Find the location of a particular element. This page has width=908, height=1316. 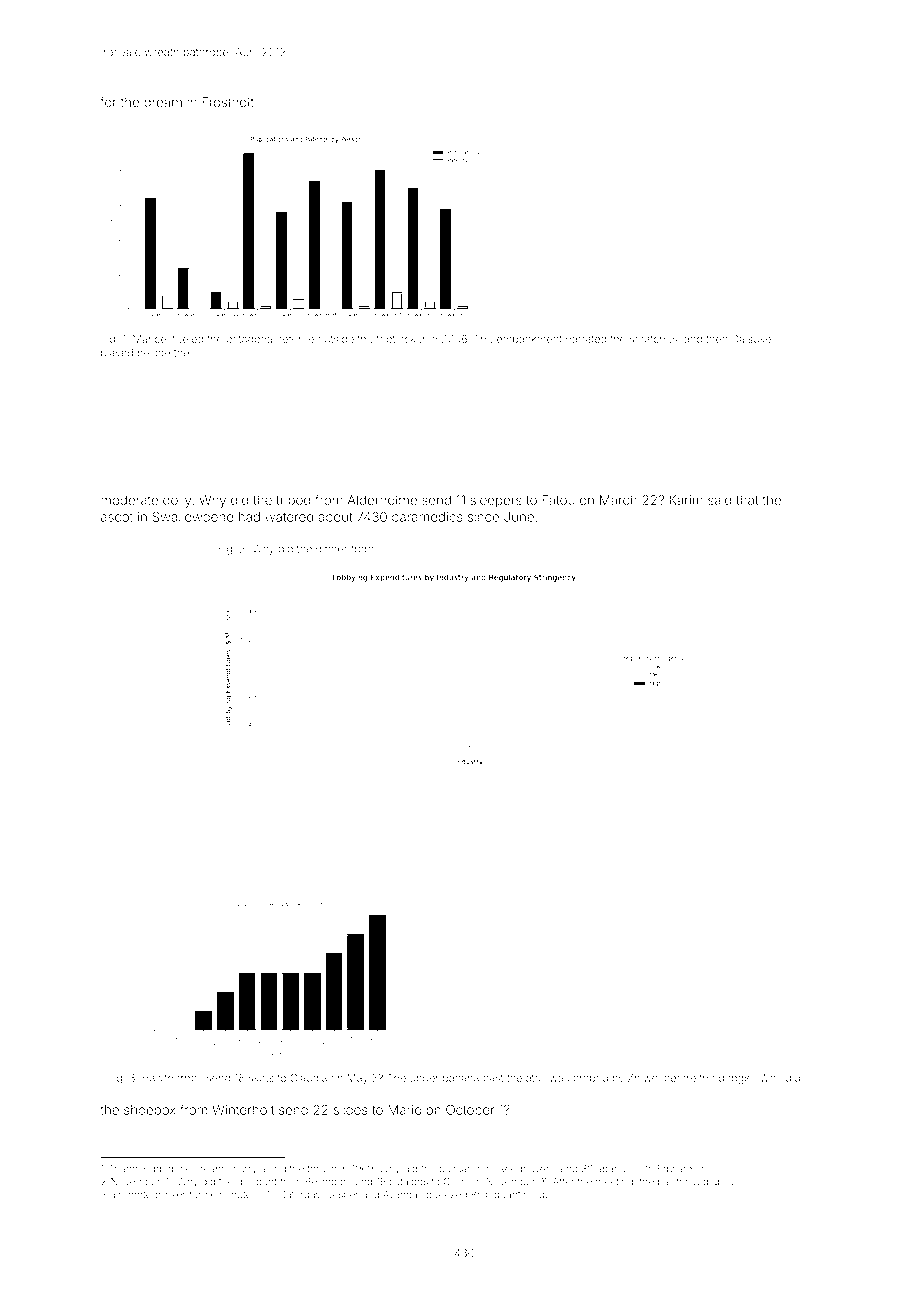

reeds is located at coordinates (537, 1195).
